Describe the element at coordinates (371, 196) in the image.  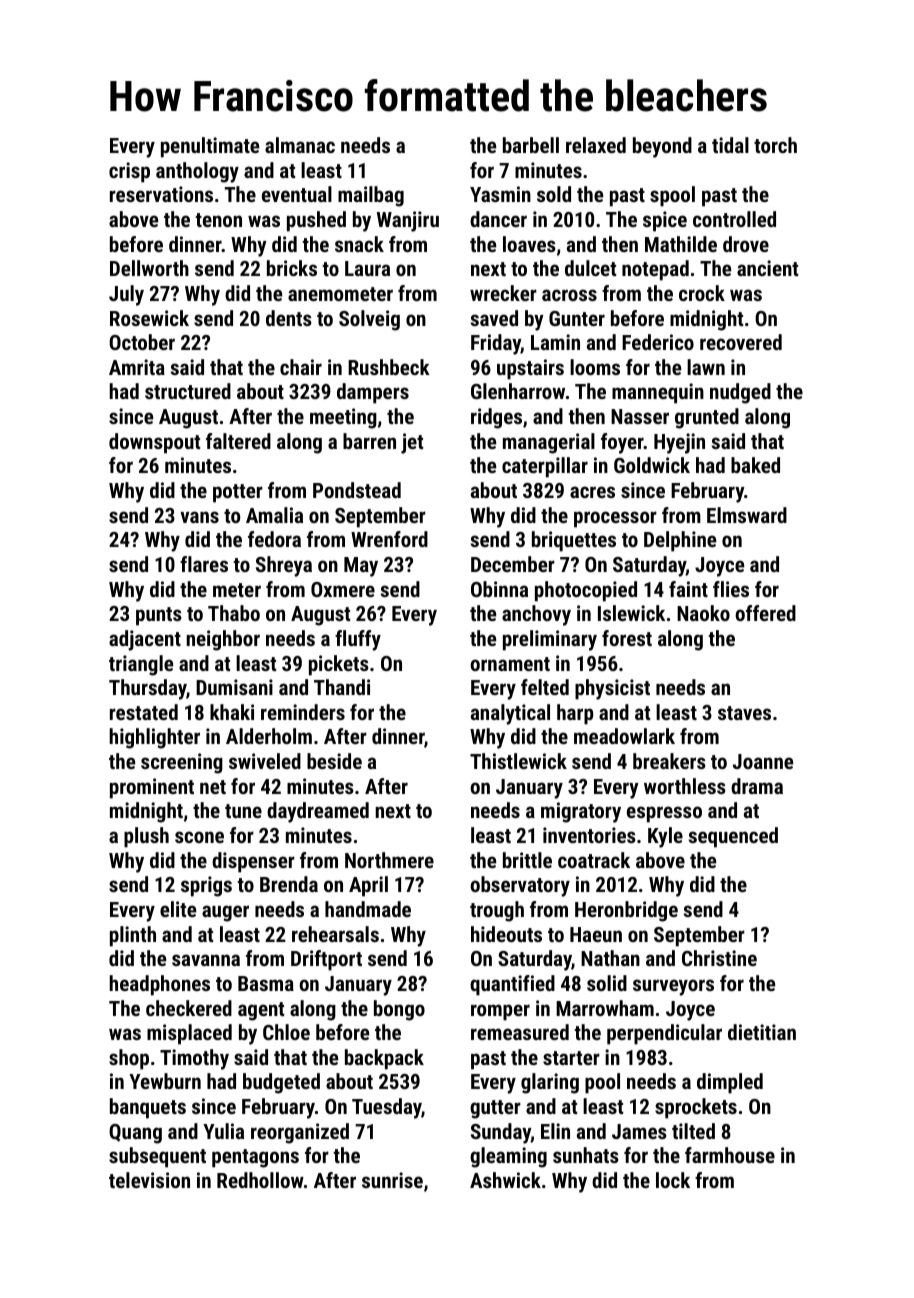
I see `mailbag` at that location.
